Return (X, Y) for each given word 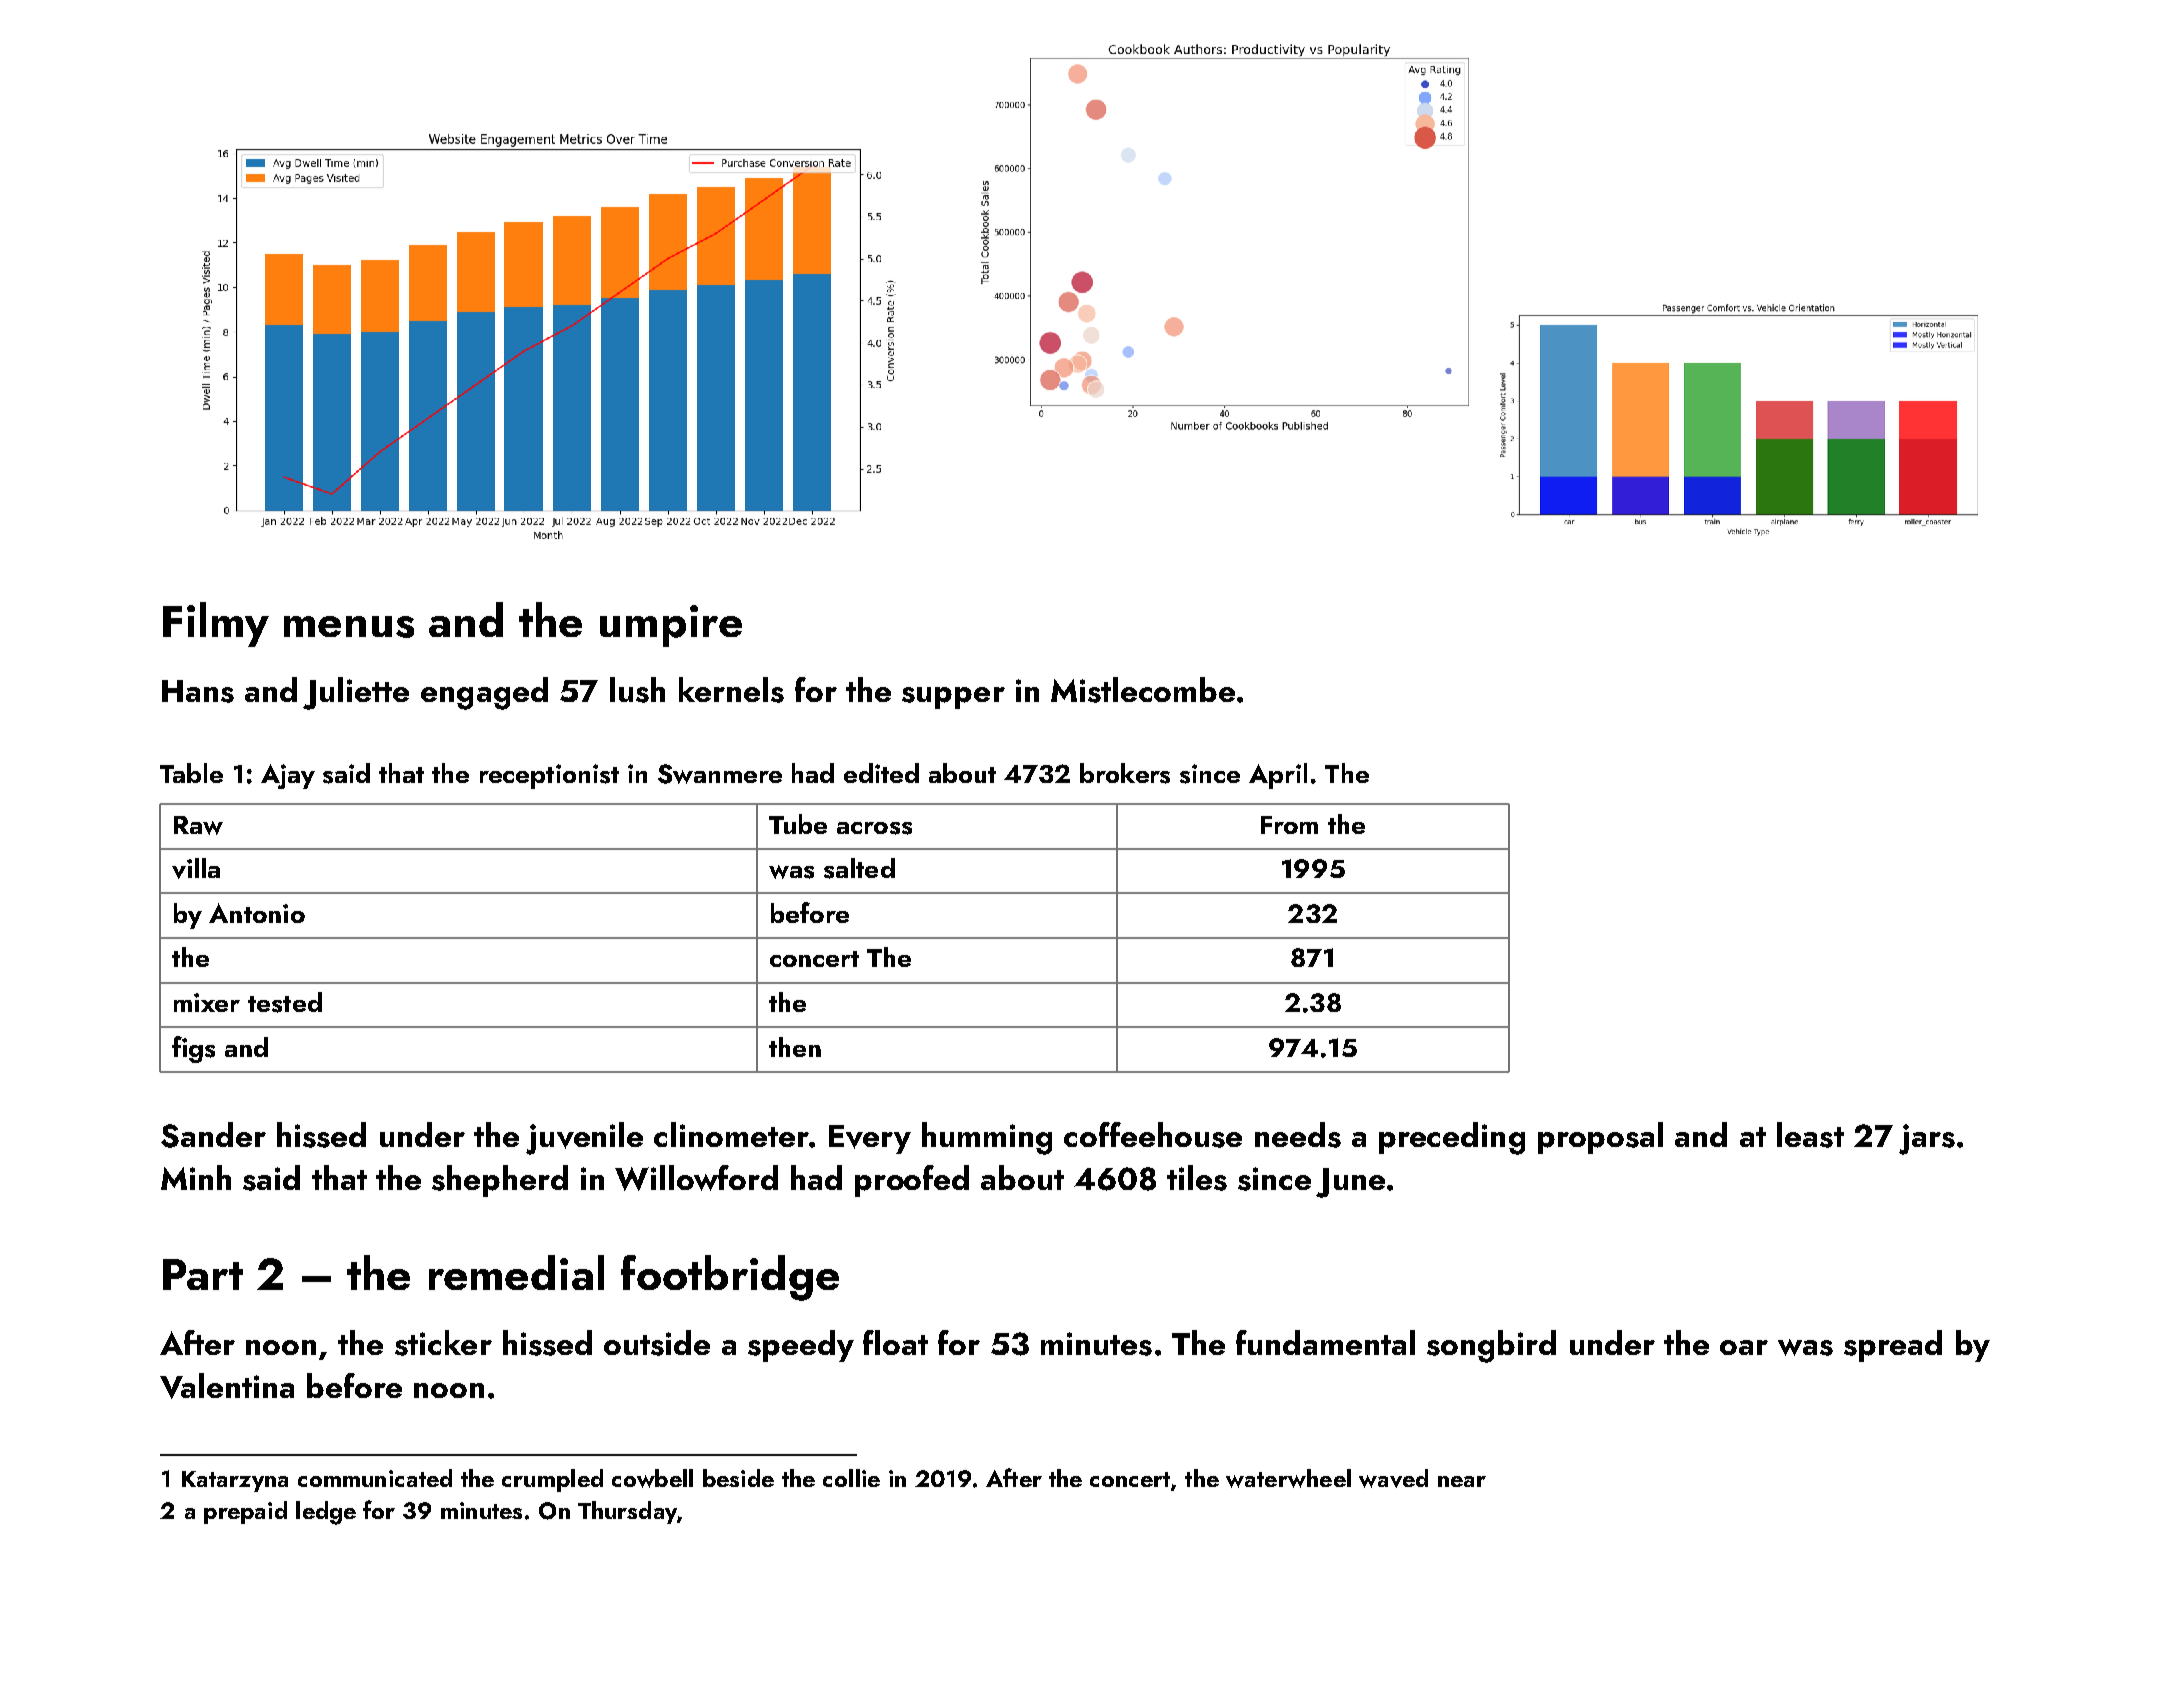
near (1462, 1481)
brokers (1125, 773)
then (795, 1047)
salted (859, 868)
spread (1893, 1346)
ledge (326, 1513)
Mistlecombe (1143, 690)
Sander (213, 1135)
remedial (516, 1272)
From (1289, 825)
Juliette (356, 693)
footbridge (730, 1278)
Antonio (257, 913)
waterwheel (1288, 1478)
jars (1927, 1139)
